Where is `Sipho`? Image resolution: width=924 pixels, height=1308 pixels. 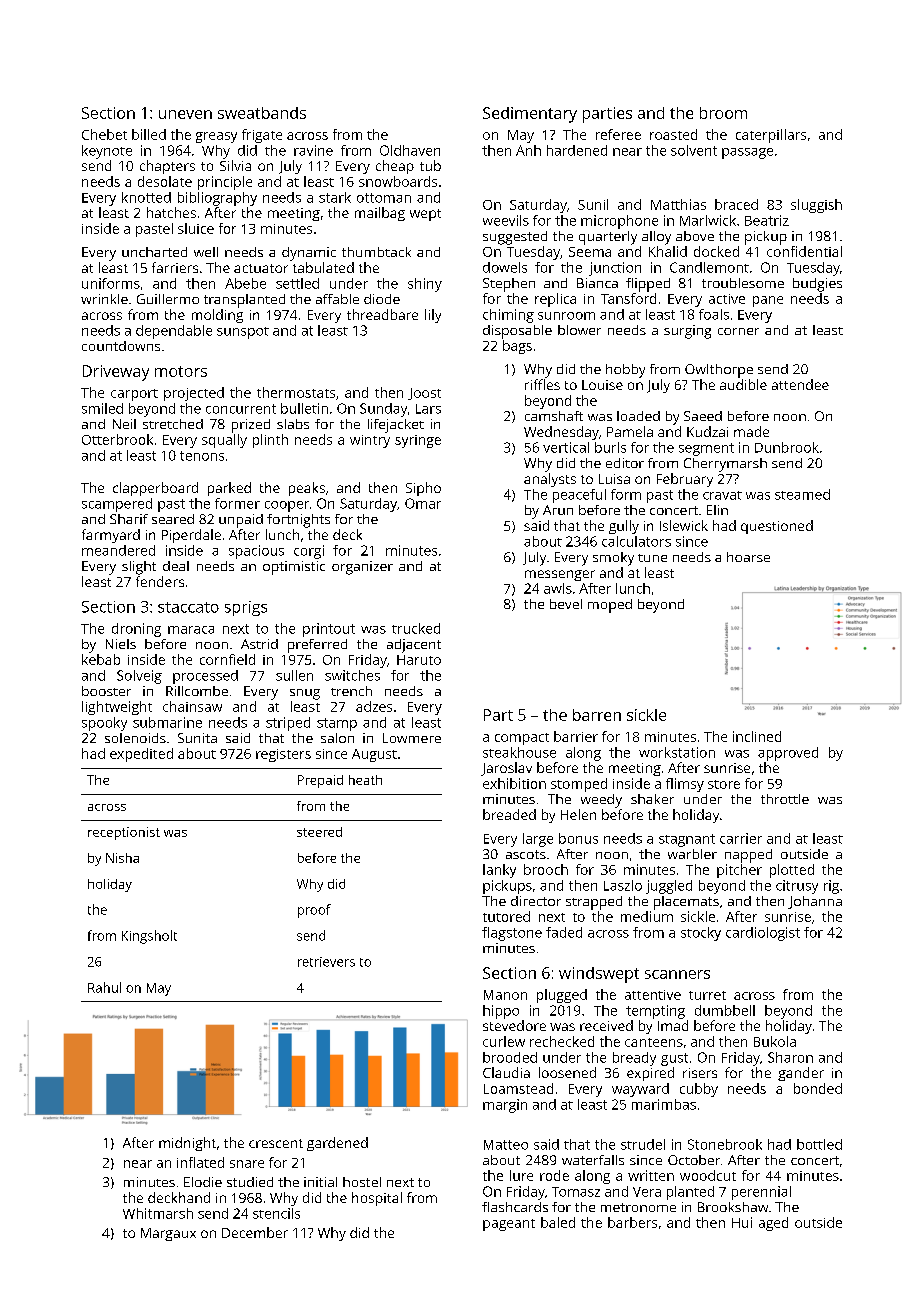
Sipho is located at coordinates (423, 489).
